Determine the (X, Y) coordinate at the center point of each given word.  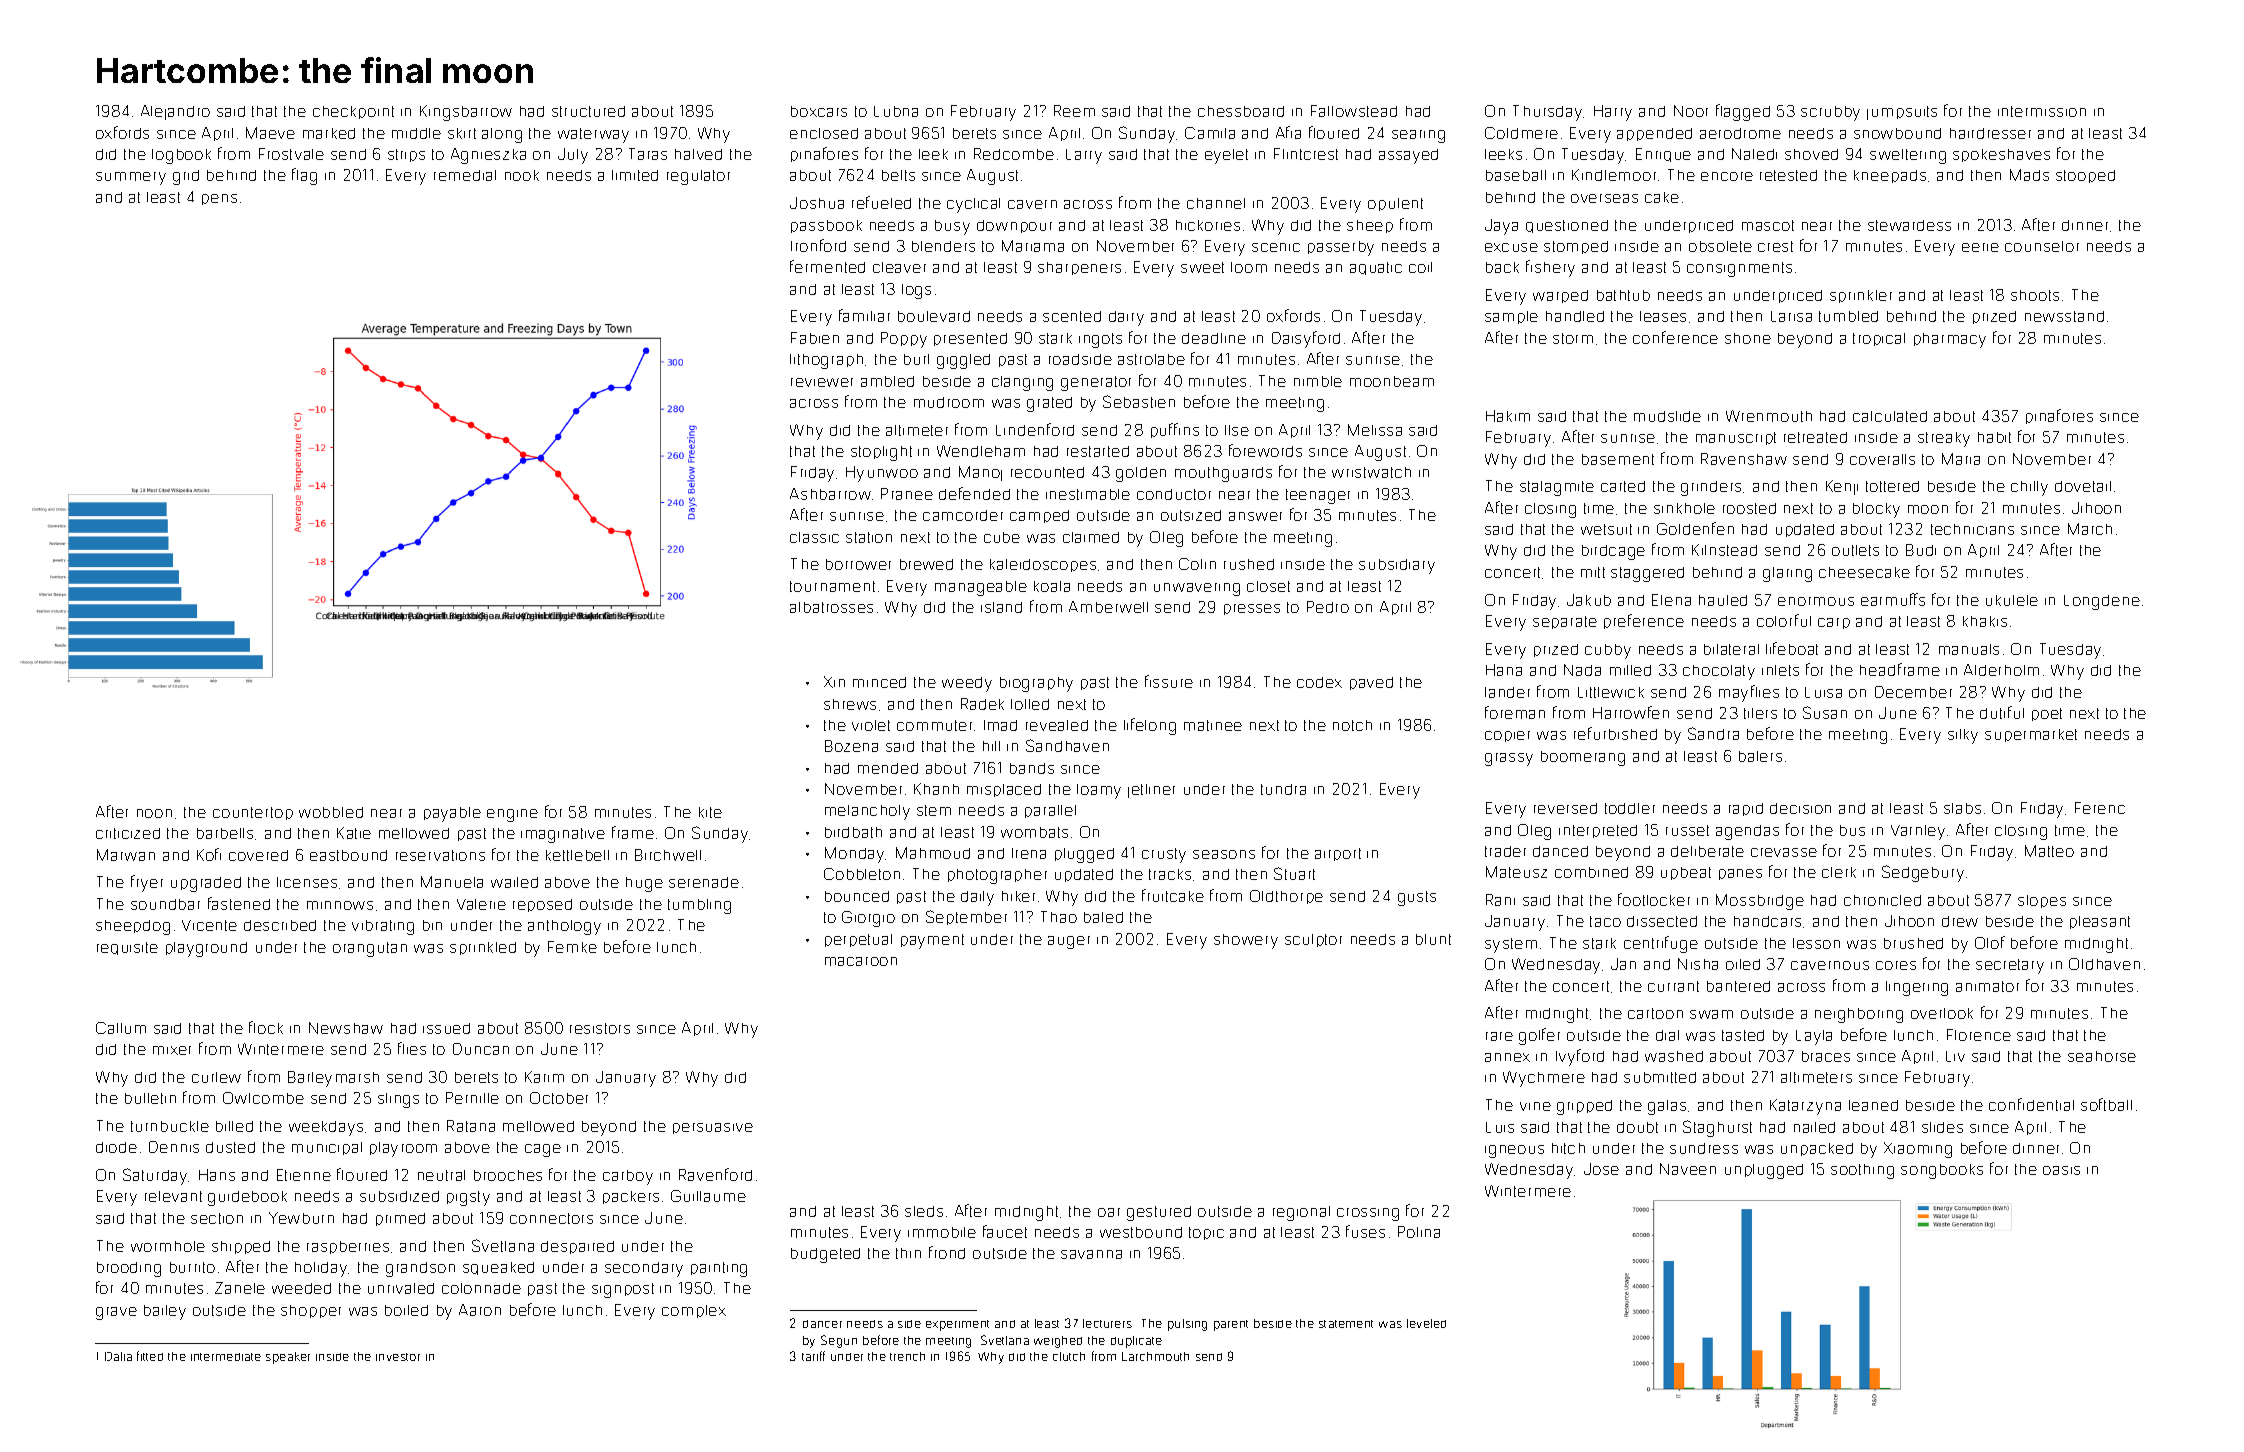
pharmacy (1950, 340)
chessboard (1241, 111)
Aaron (480, 1310)
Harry (1613, 113)
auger (1069, 942)
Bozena (851, 746)
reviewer (822, 382)
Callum (121, 1028)
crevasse (1784, 852)
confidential (2031, 1104)
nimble (1318, 381)
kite (710, 812)
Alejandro (175, 112)
